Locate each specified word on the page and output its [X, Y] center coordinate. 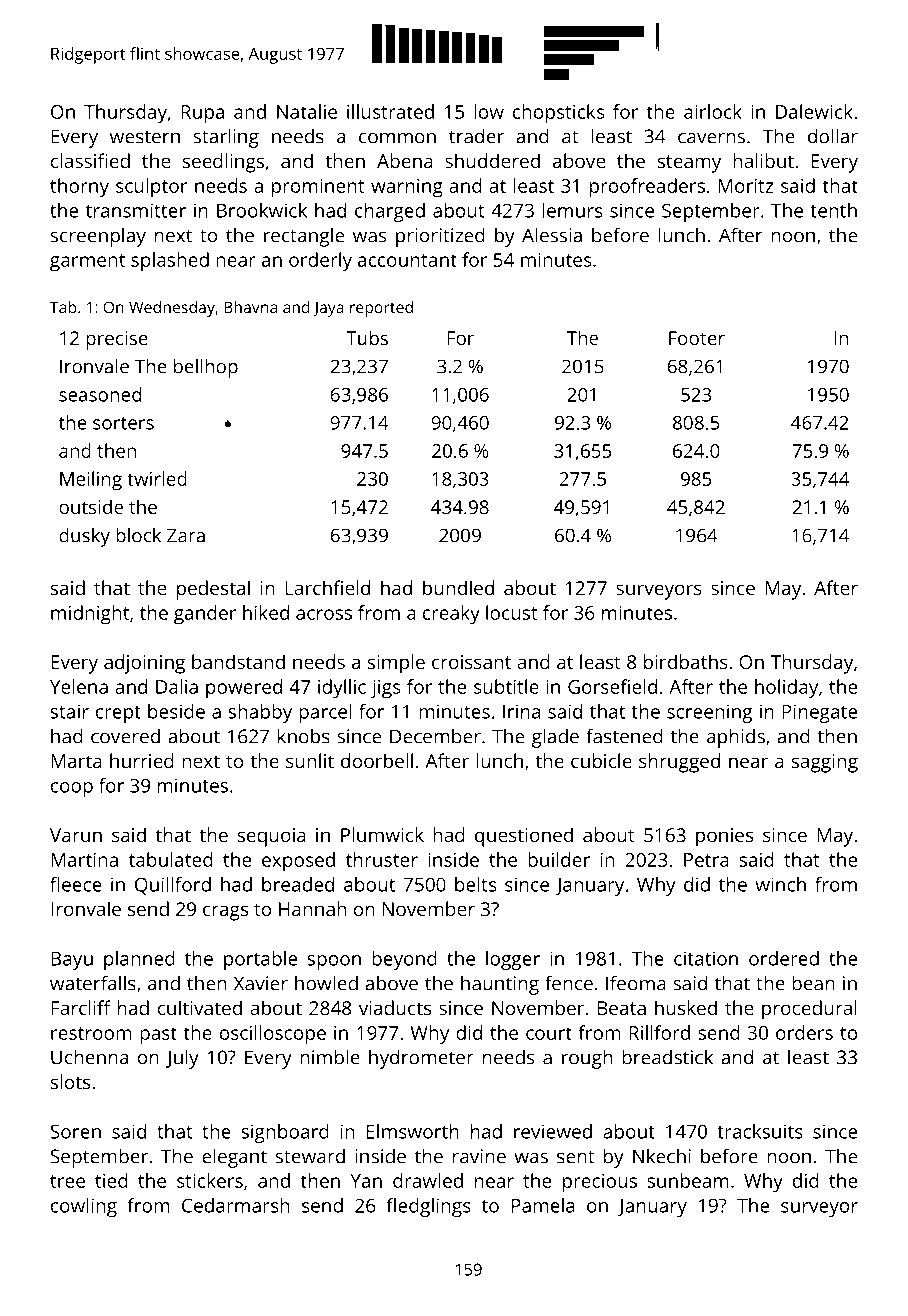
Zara [186, 535]
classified [90, 160]
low [489, 111]
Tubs [367, 337]
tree [67, 1181]
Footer [697, 338]
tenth [834, 210]
